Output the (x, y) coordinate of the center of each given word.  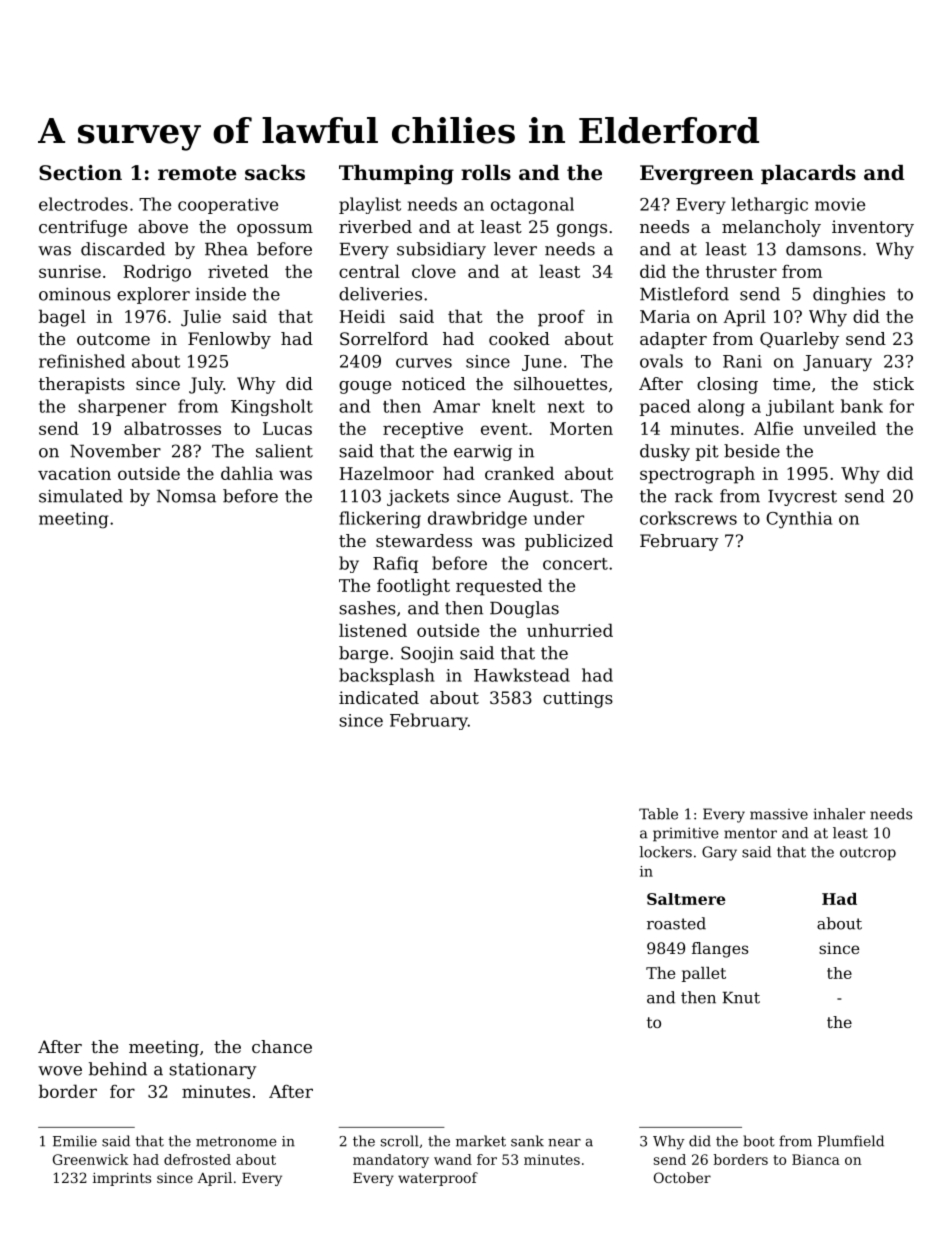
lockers (666, 852)
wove (60, 1071)
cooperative (228, 206)
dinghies (849, 295)
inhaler (839, 814)
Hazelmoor (387, 473)
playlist (370, 205)
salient (284, 451)
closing (727, 385)
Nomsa (186, 496)
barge (363, 654)
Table (658, 814)
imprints (122, 1179)
